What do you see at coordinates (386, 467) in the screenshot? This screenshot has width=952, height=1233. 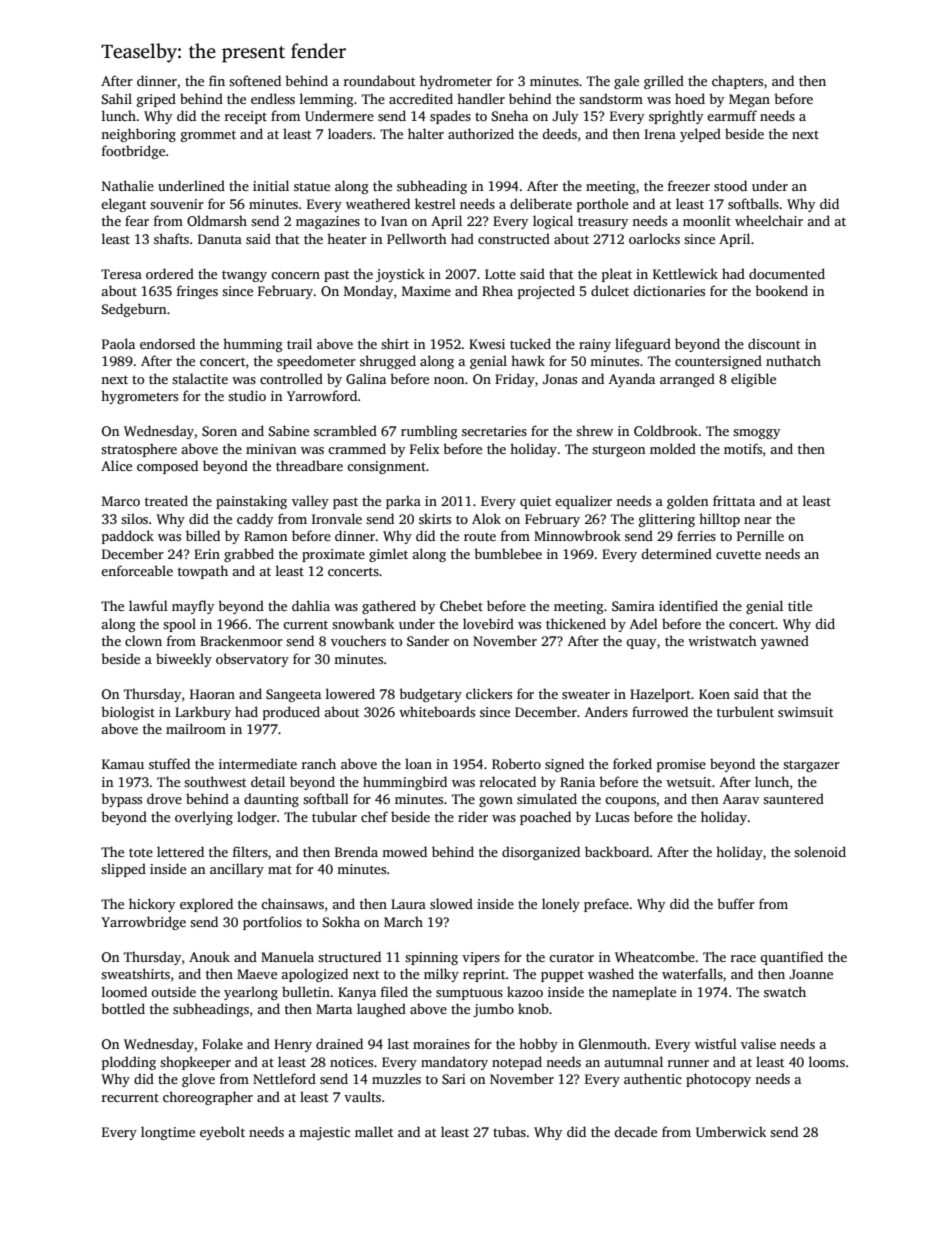 I see `consignment` at bounding box center [386, 467].
